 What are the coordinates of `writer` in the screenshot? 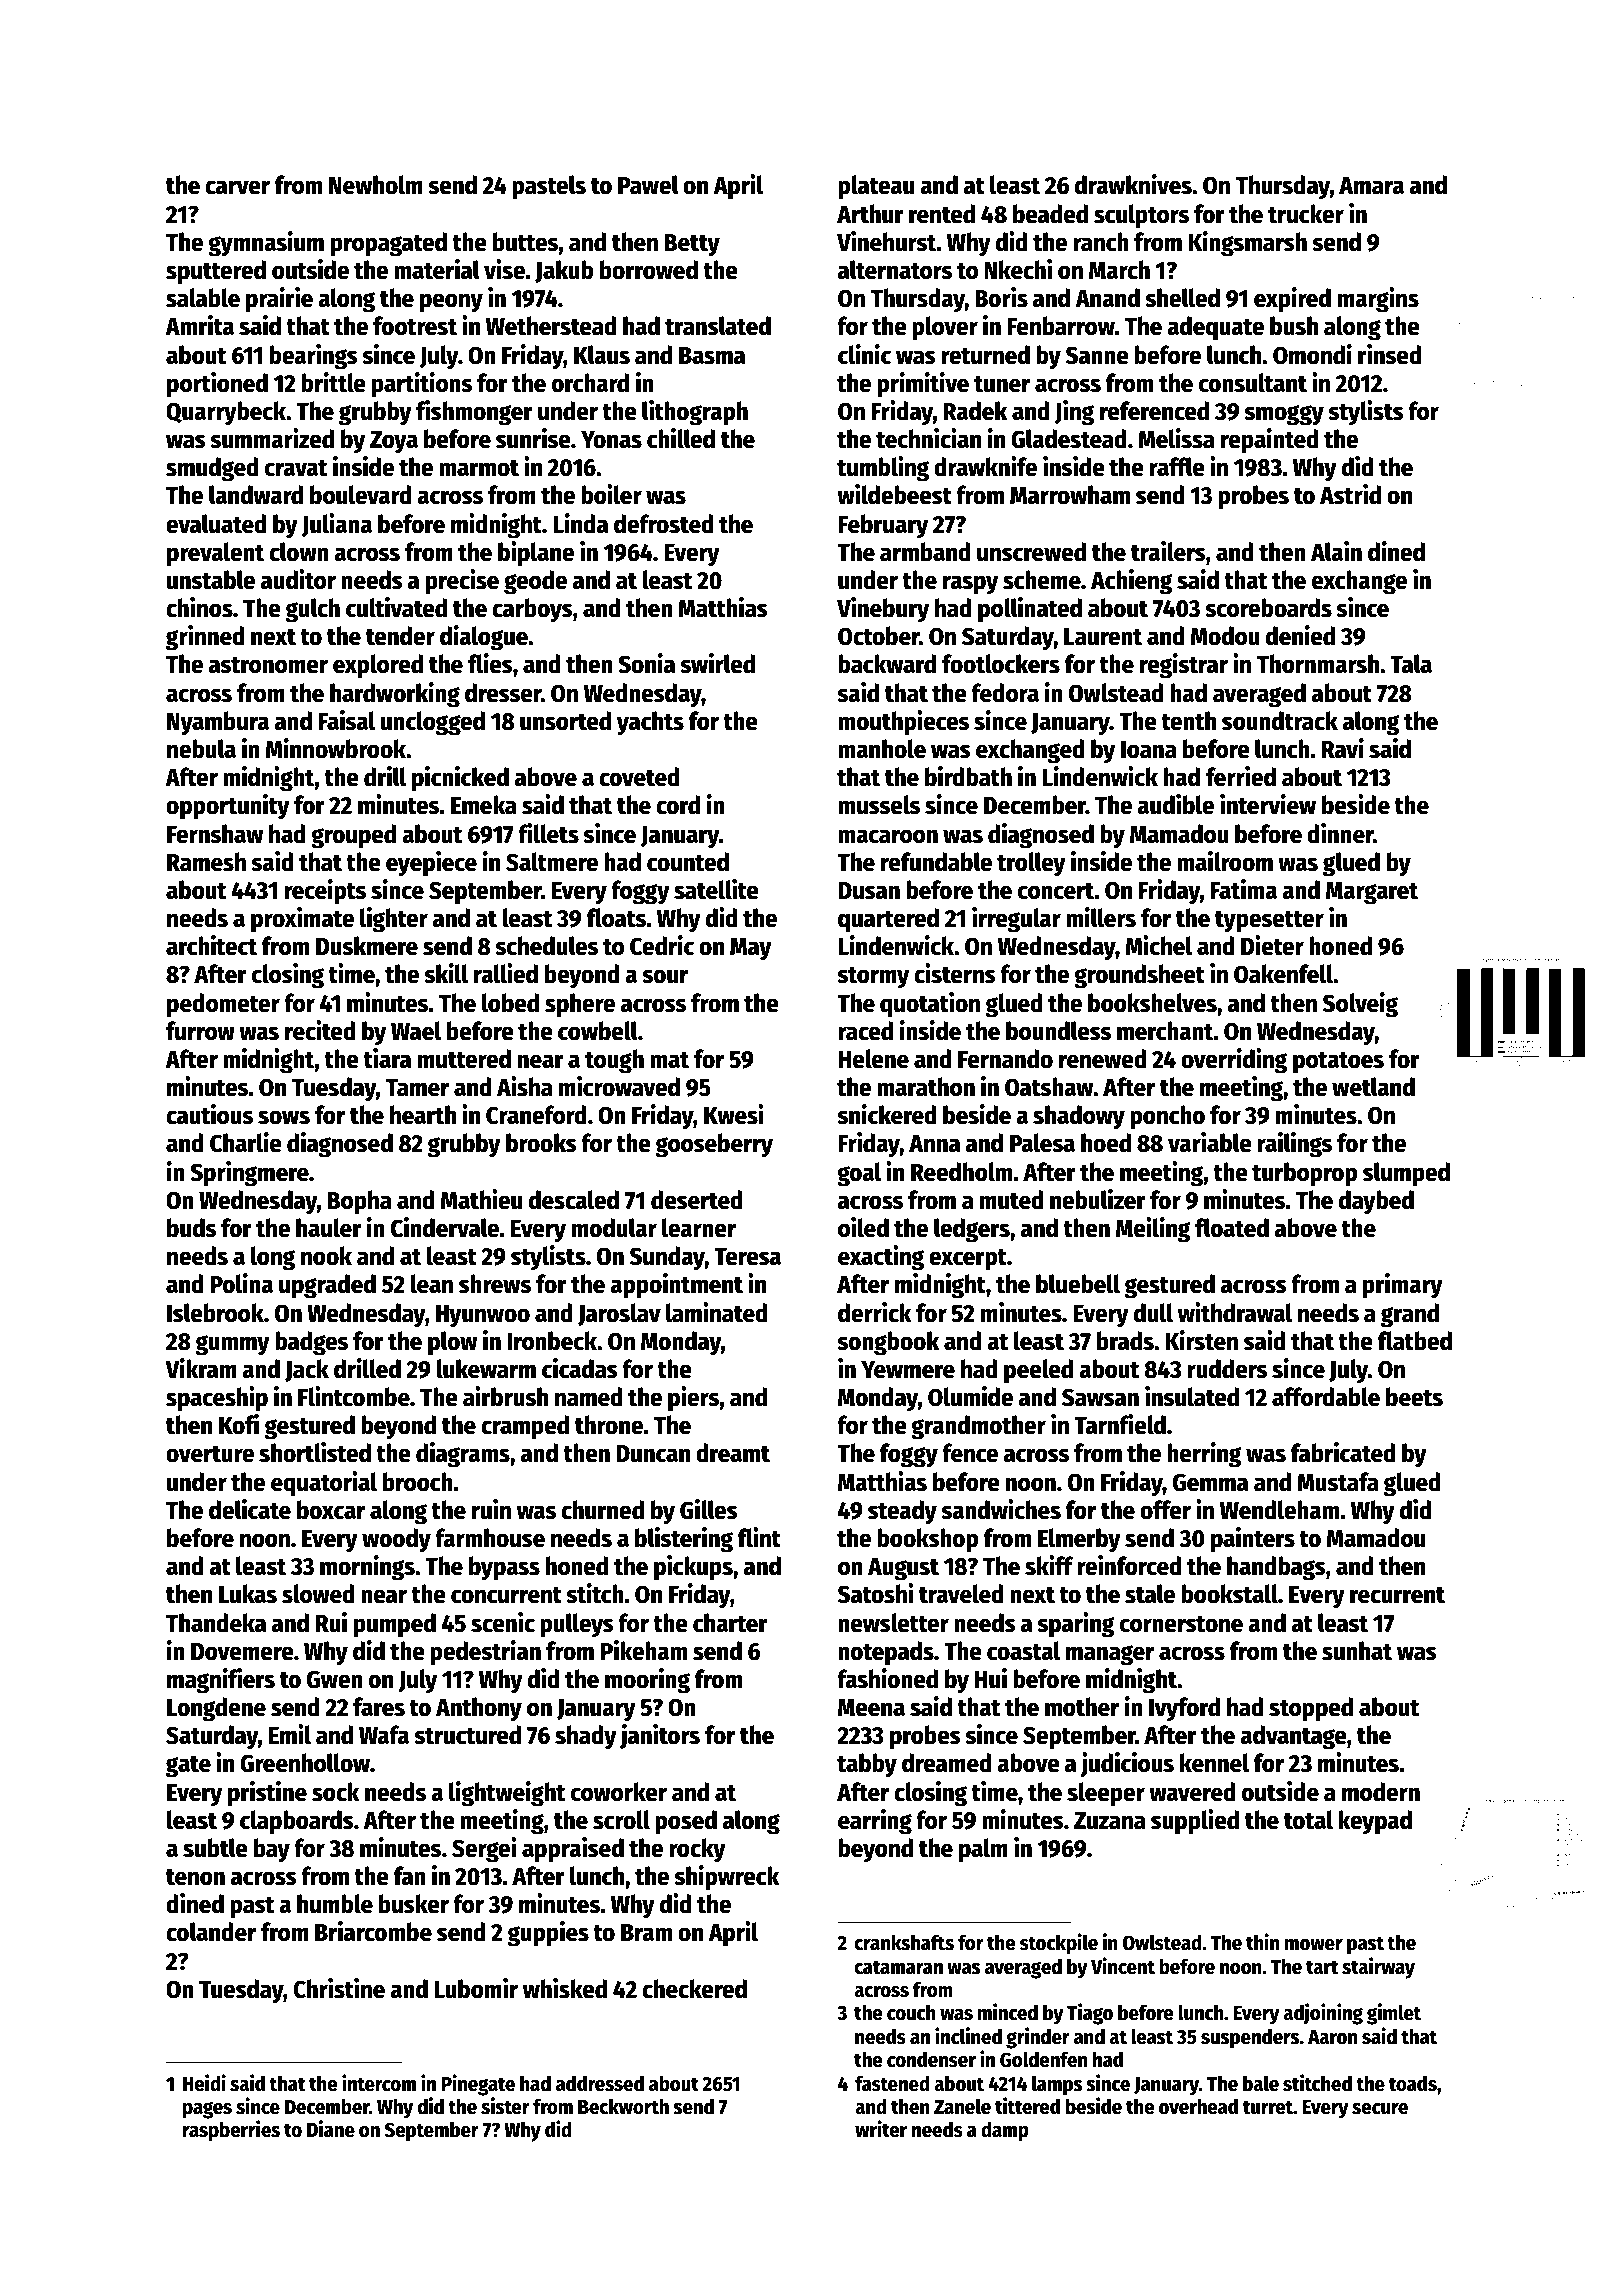 It's located at (881, 2129).
